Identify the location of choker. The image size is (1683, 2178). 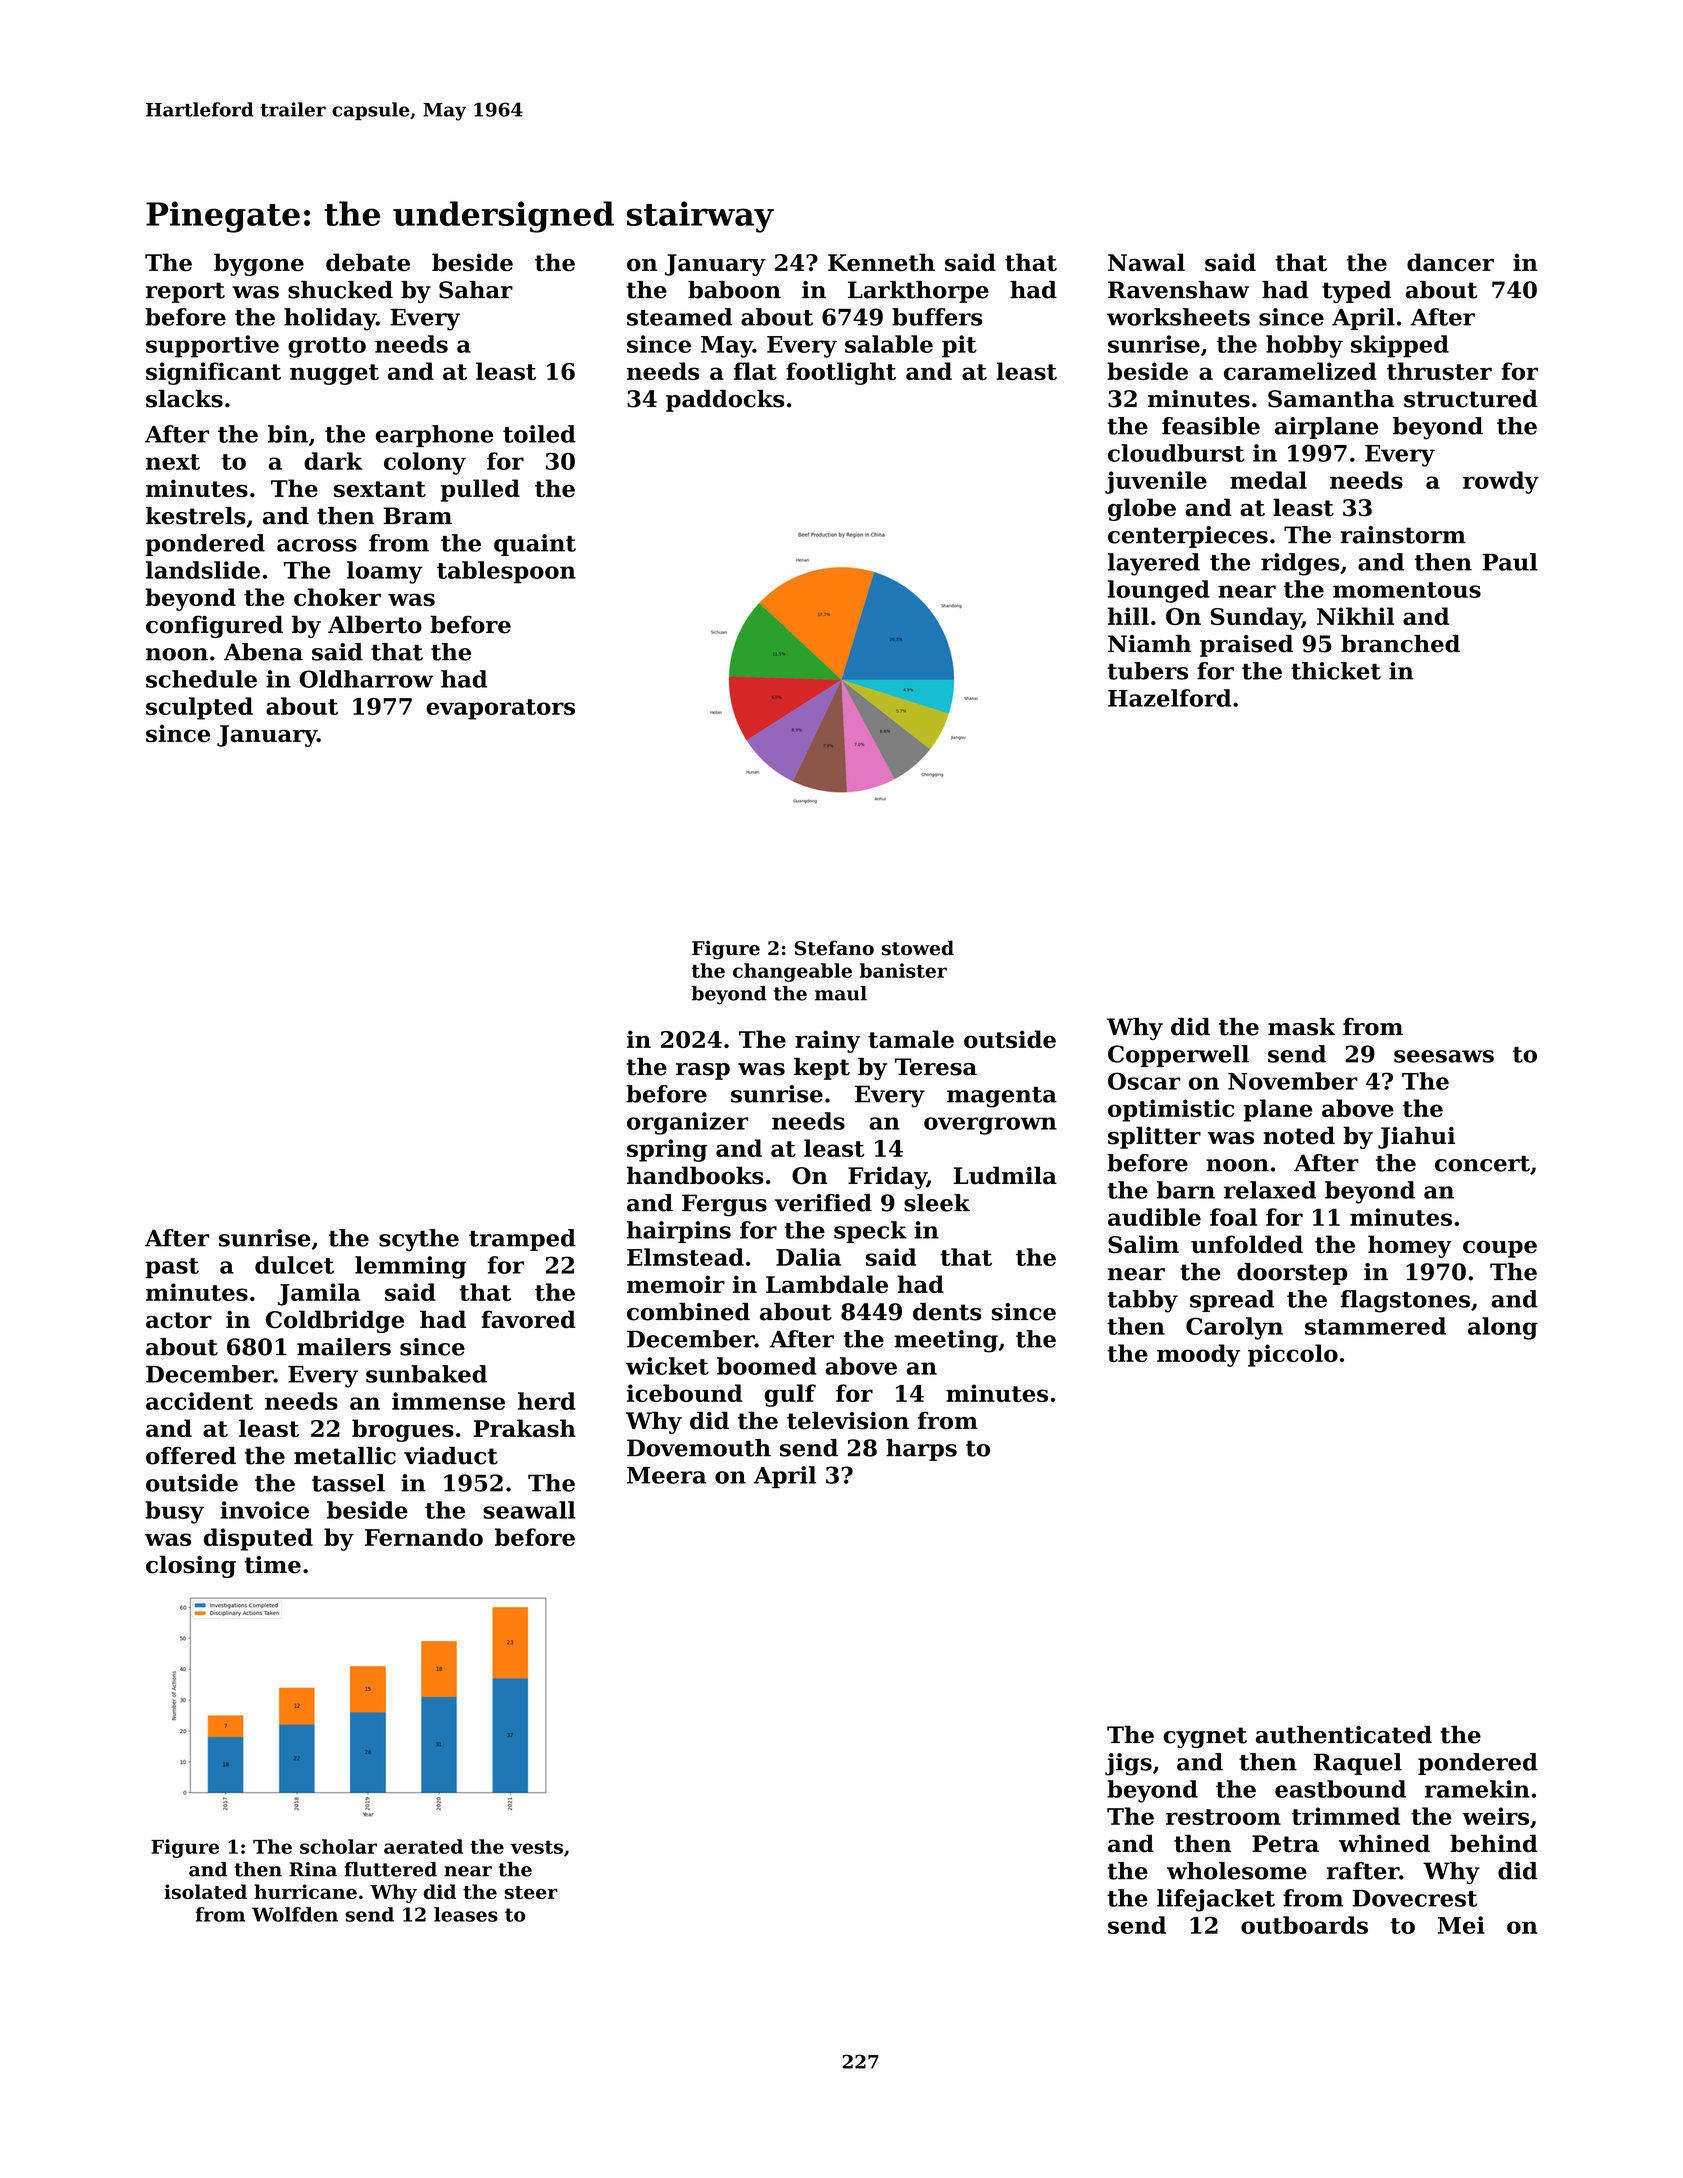
(337, 597).
